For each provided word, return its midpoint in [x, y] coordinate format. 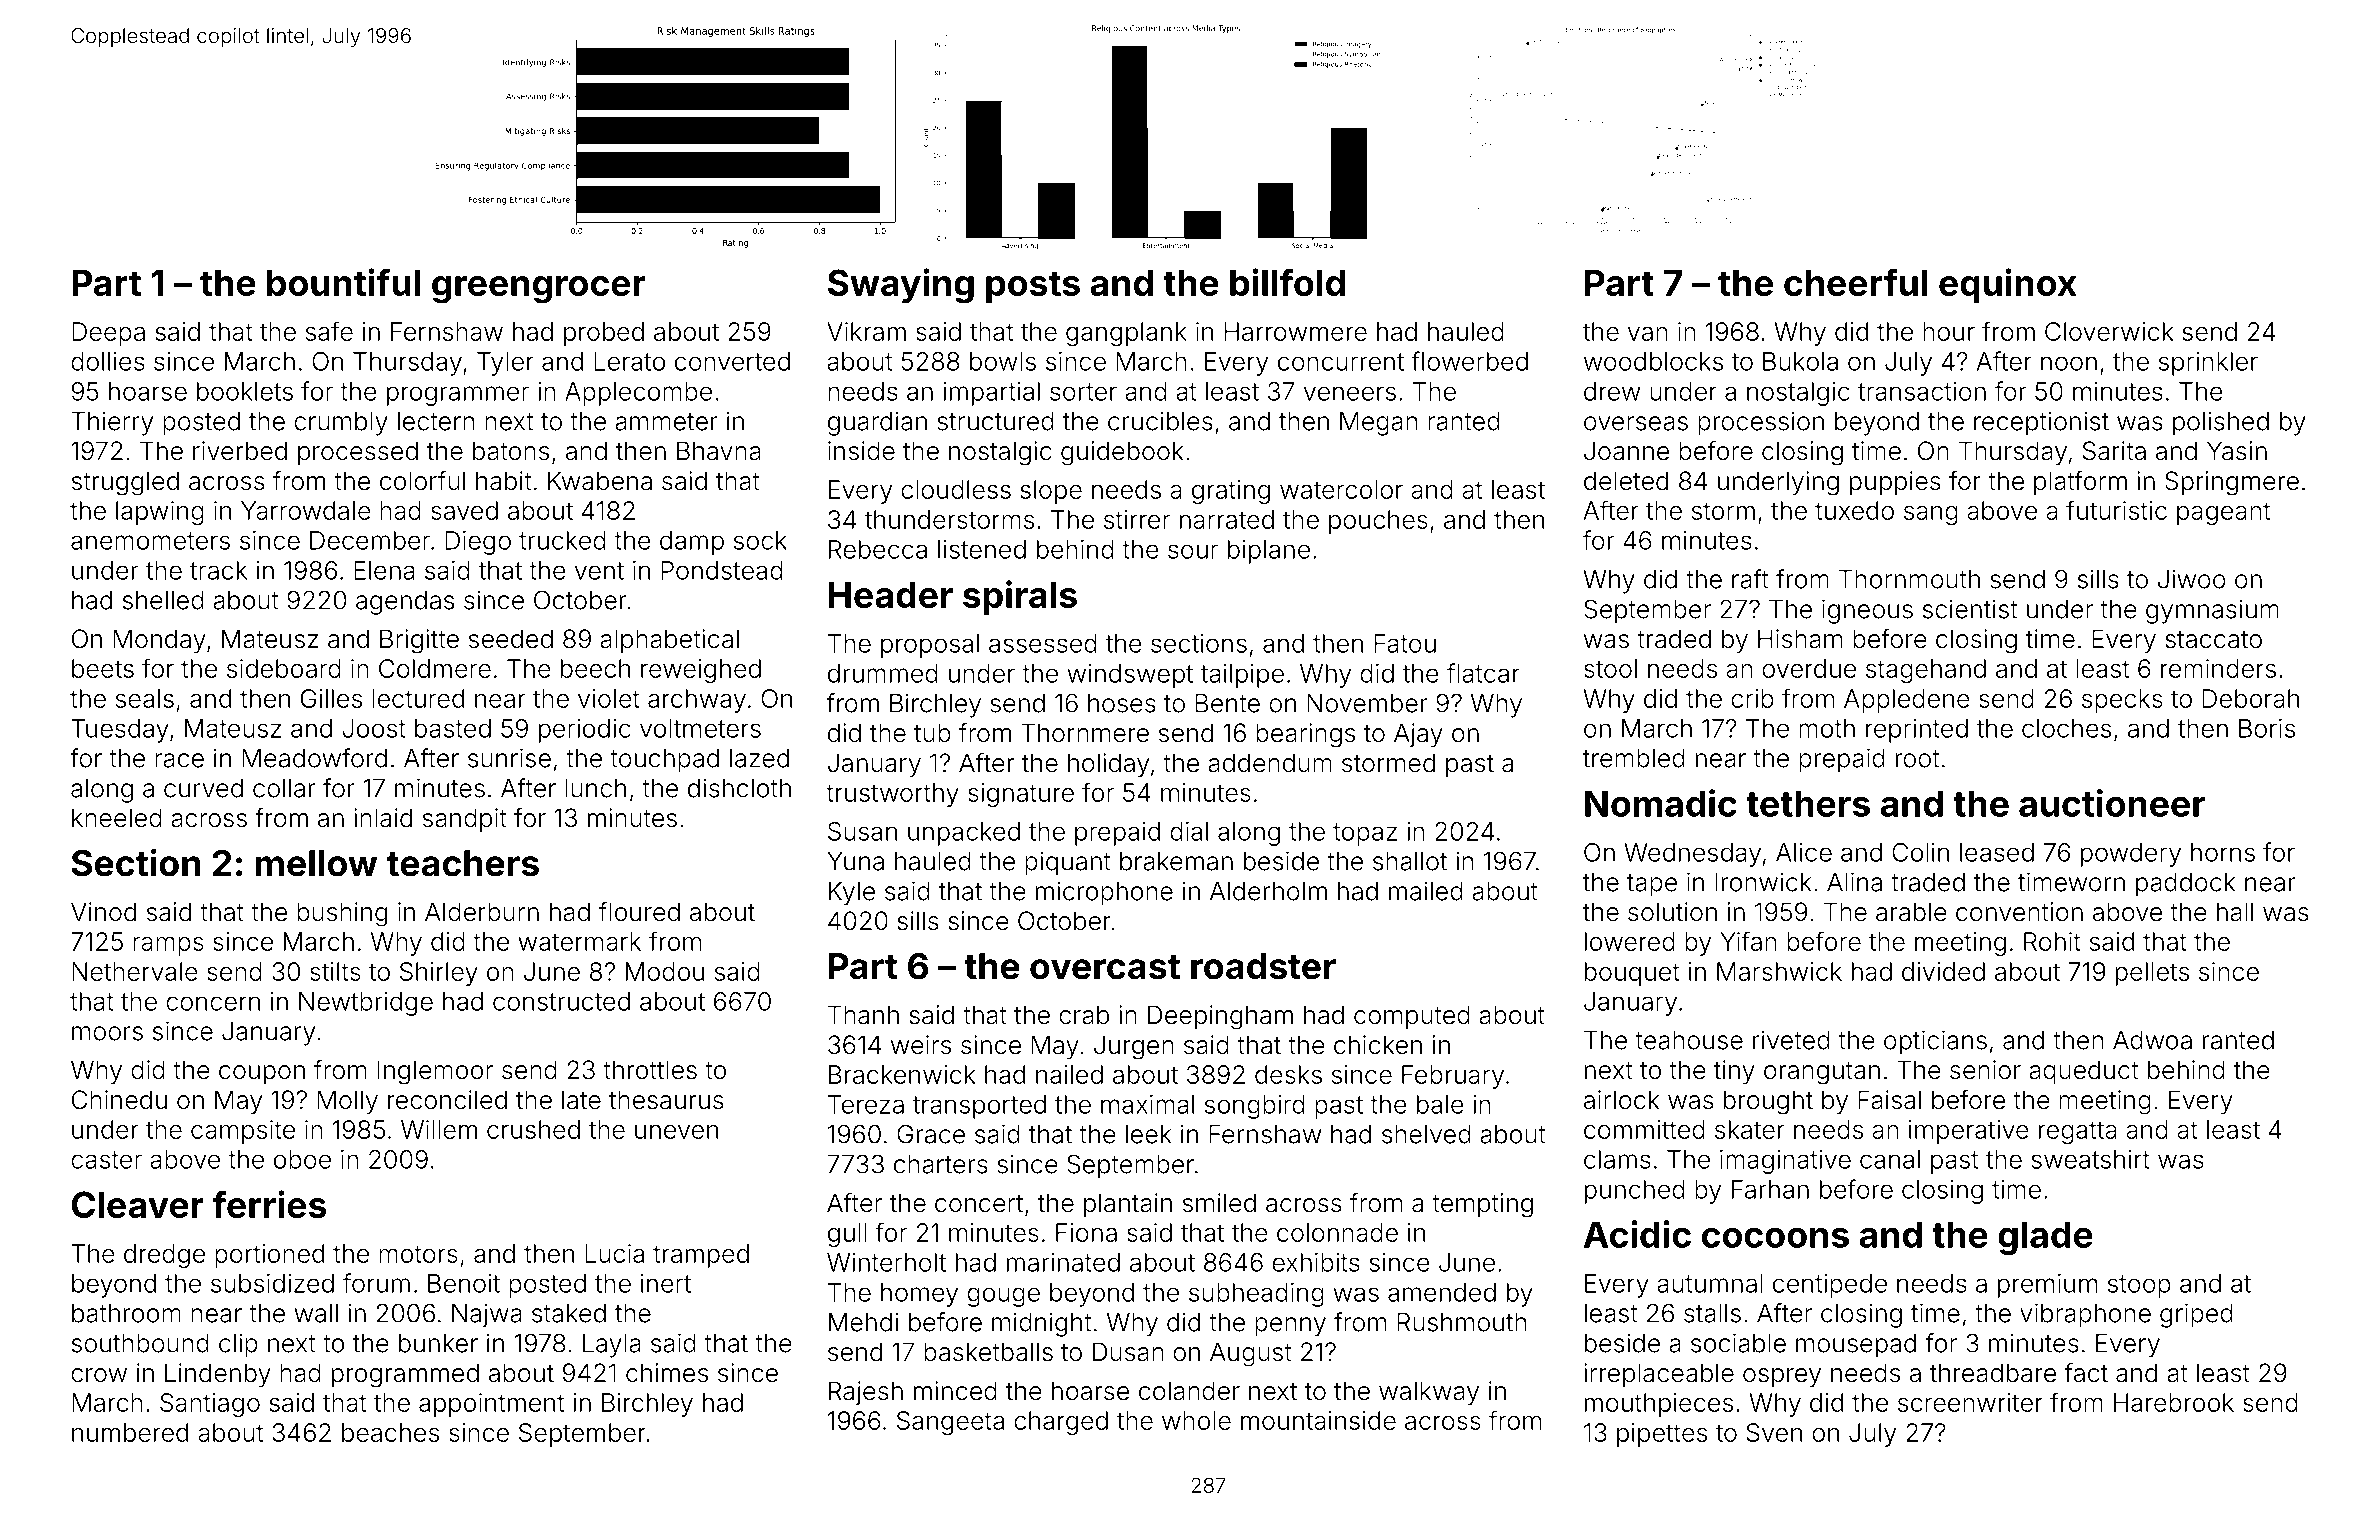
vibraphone [2085, 1315]
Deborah [2250, 698]
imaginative [1785, 1162]
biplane [1269, 552]
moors [107, 1033]
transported [979, 1107]
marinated [1063, 1262]
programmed [405, 1375]
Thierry [112, 423]
